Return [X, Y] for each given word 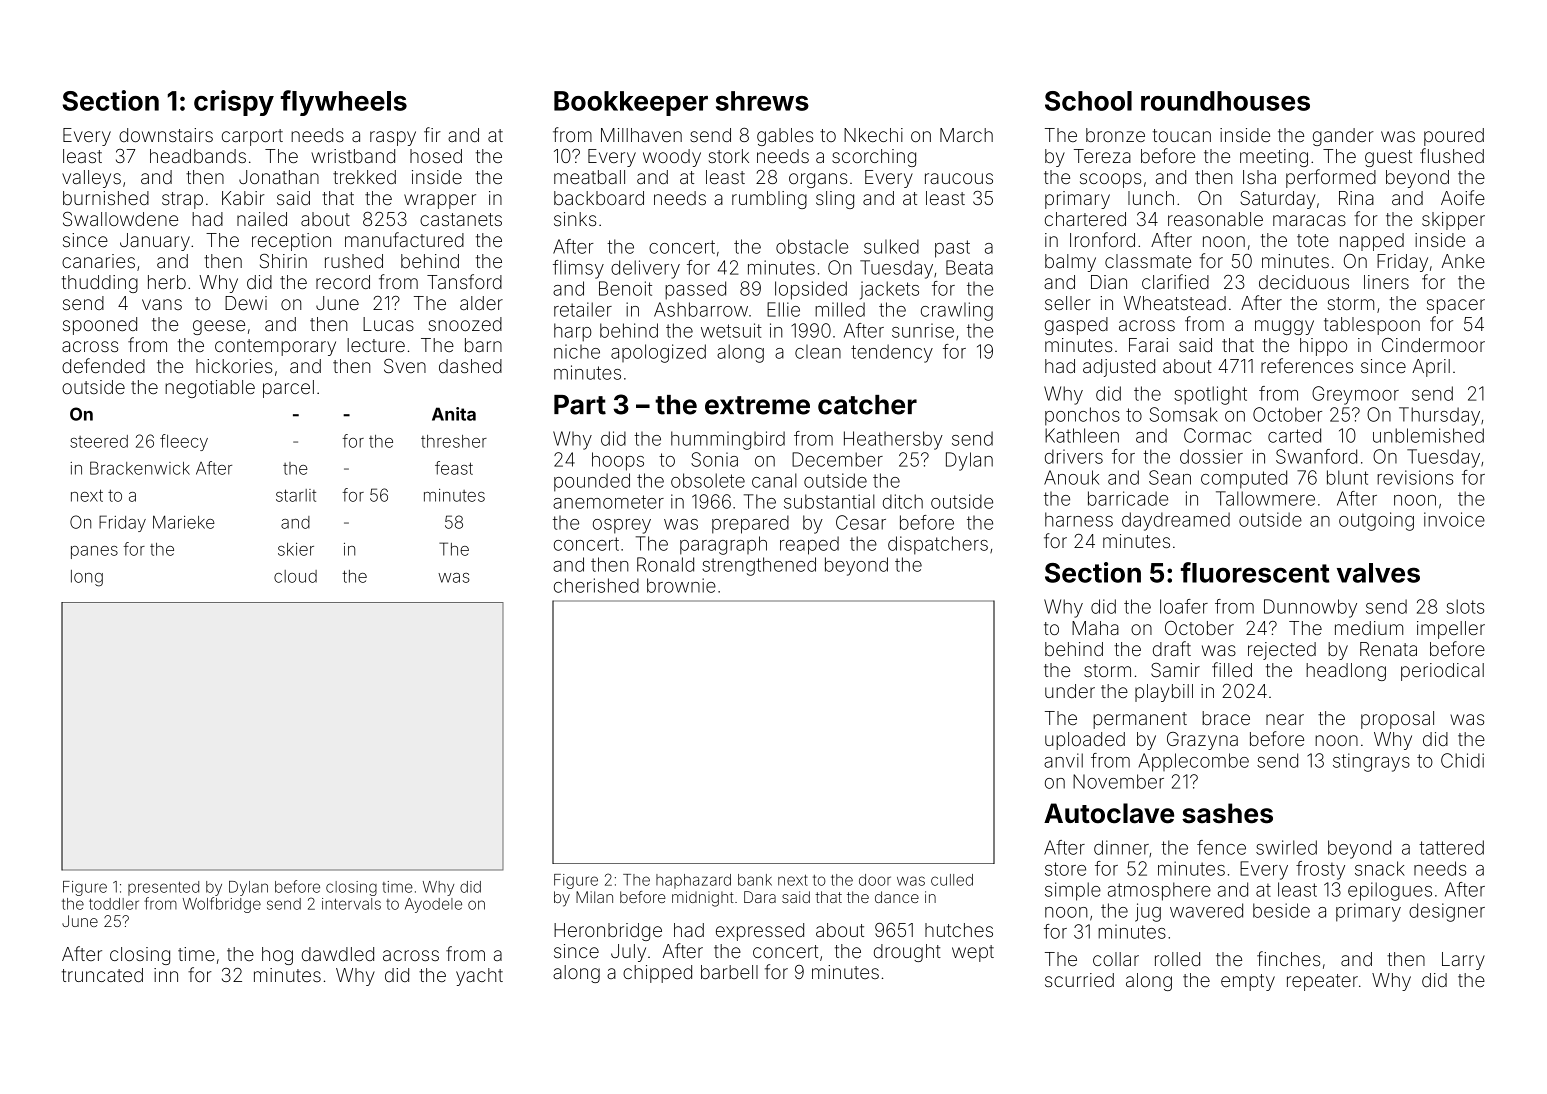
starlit [296, 495]
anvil [1063, 760]
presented [163, 888]
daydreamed [1176, 521]
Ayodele [433, 905]
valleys [91, 179]
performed [1331, 178]
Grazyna [1202, 741]
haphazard [693, 881]
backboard [599, 198]
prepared [750, 524]
